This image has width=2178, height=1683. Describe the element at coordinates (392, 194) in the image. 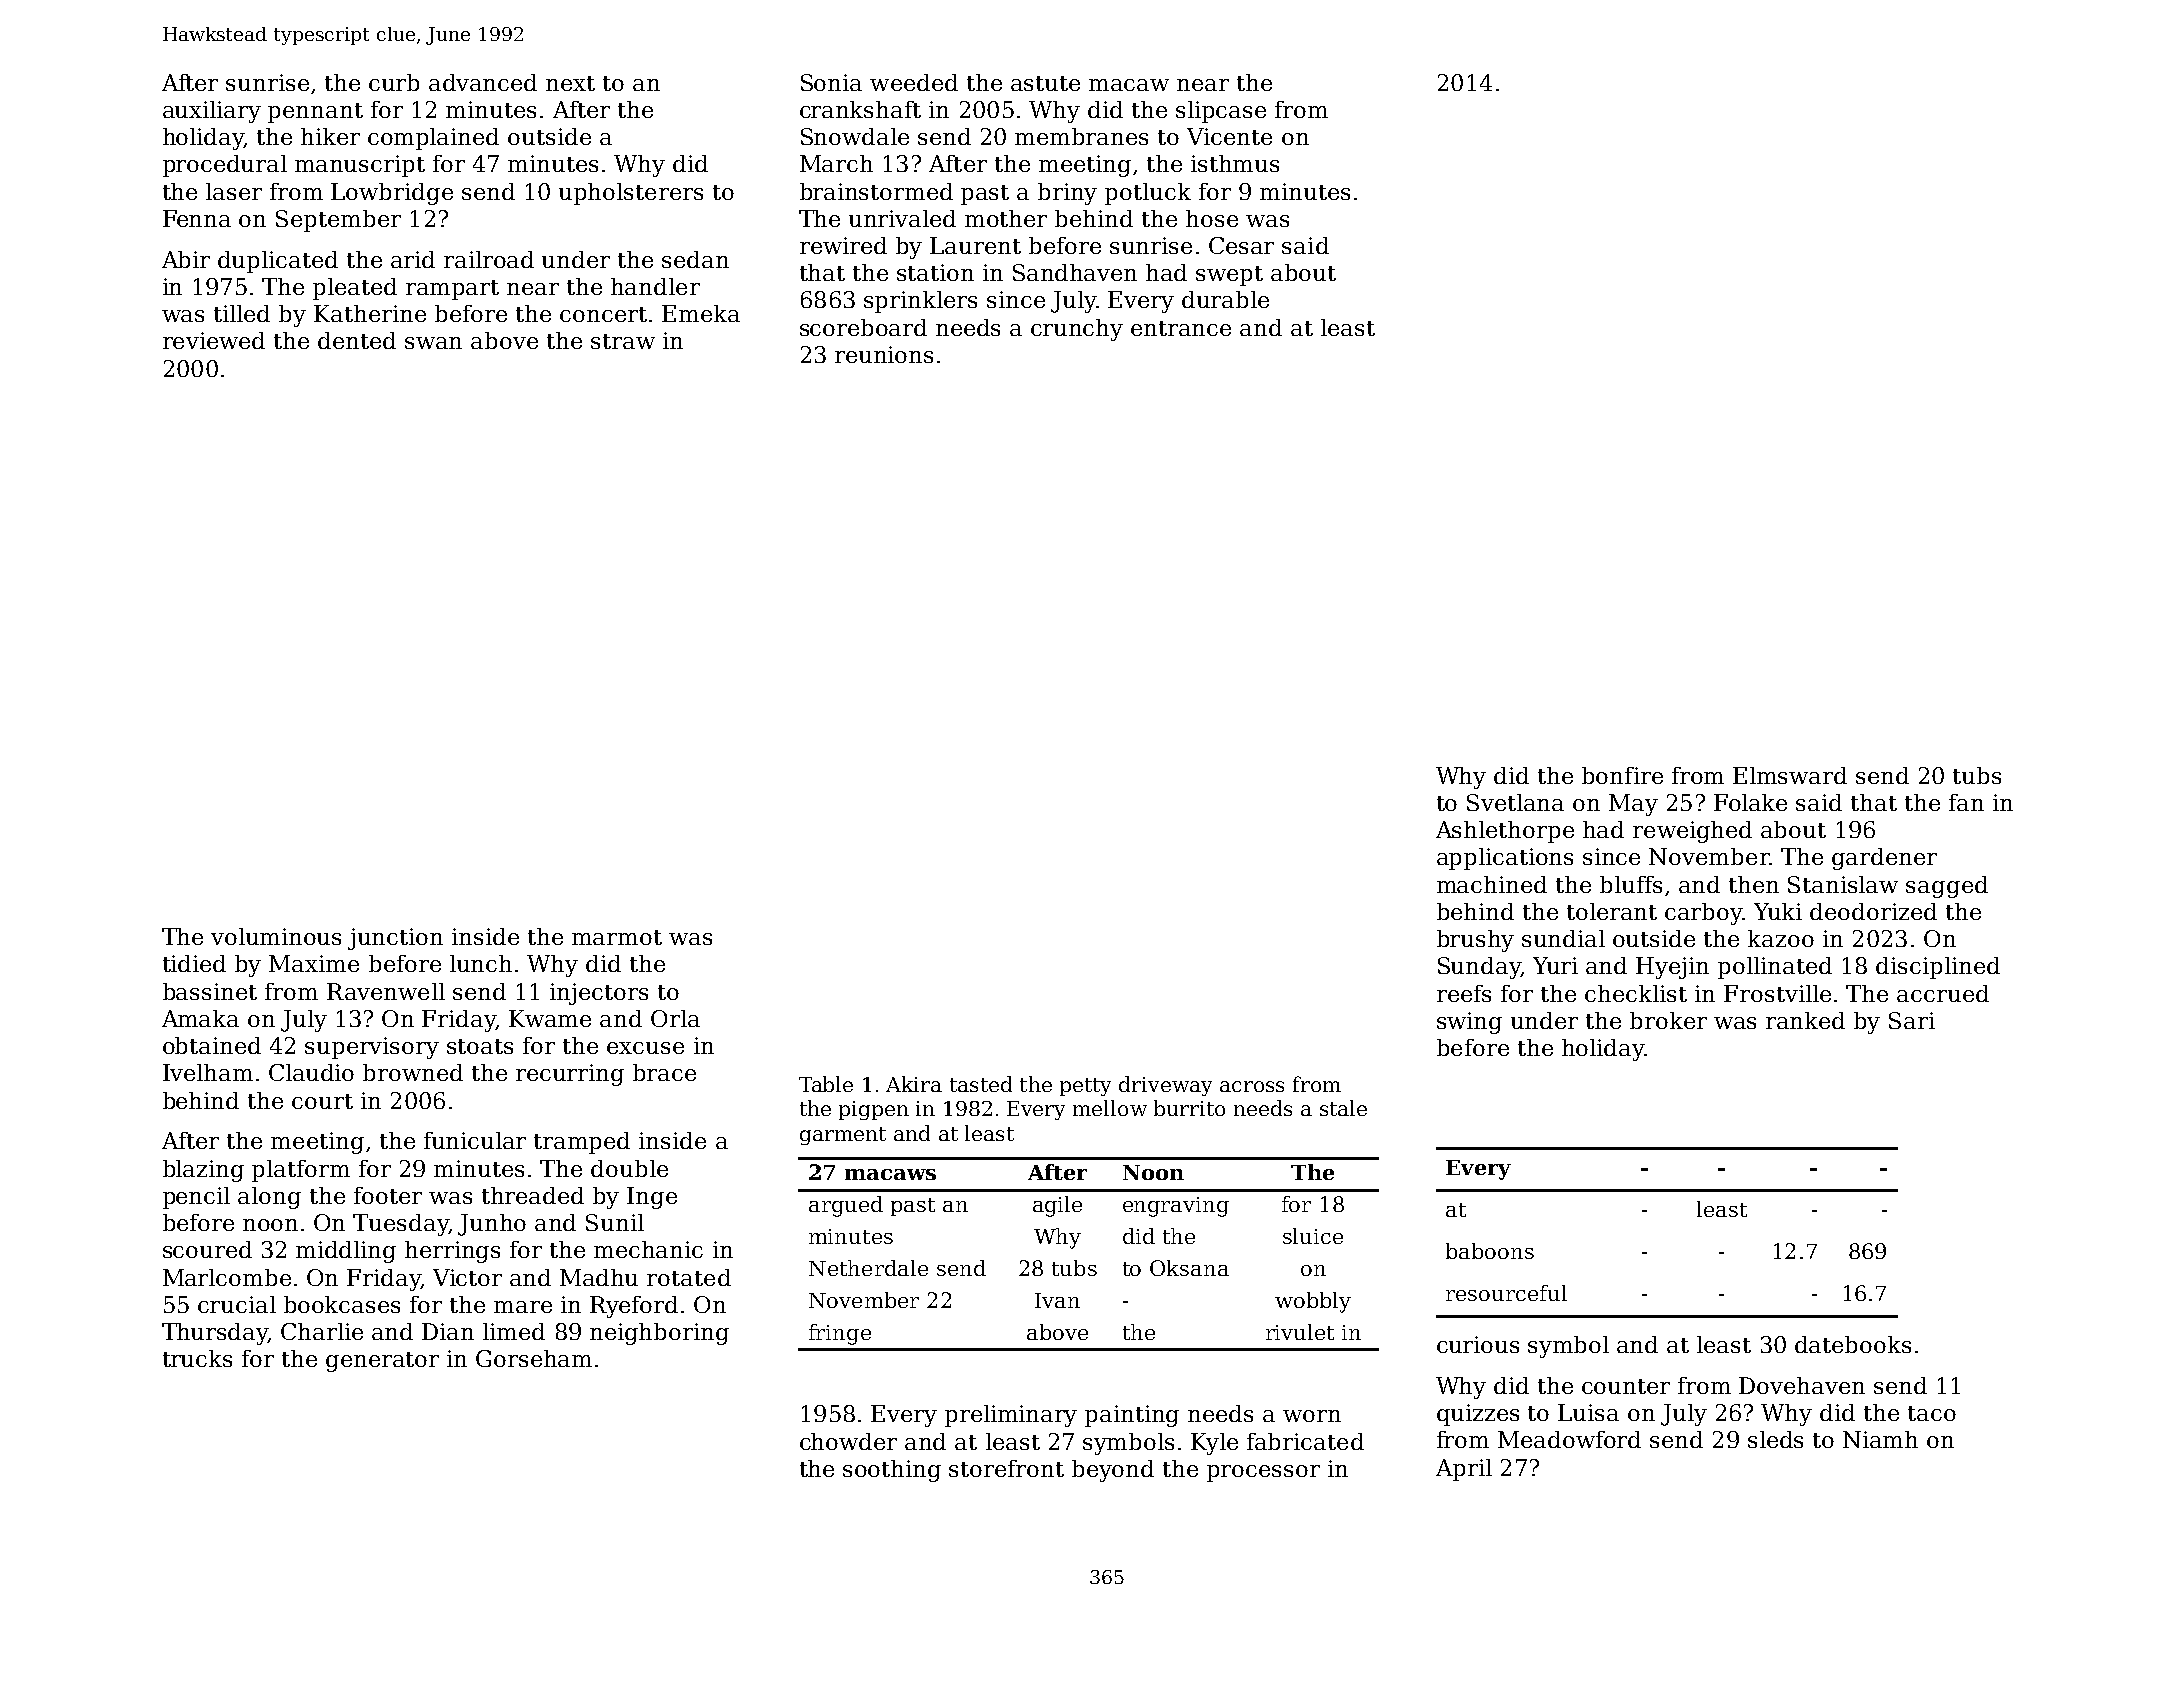

I see `Lowbridge` at that location.
